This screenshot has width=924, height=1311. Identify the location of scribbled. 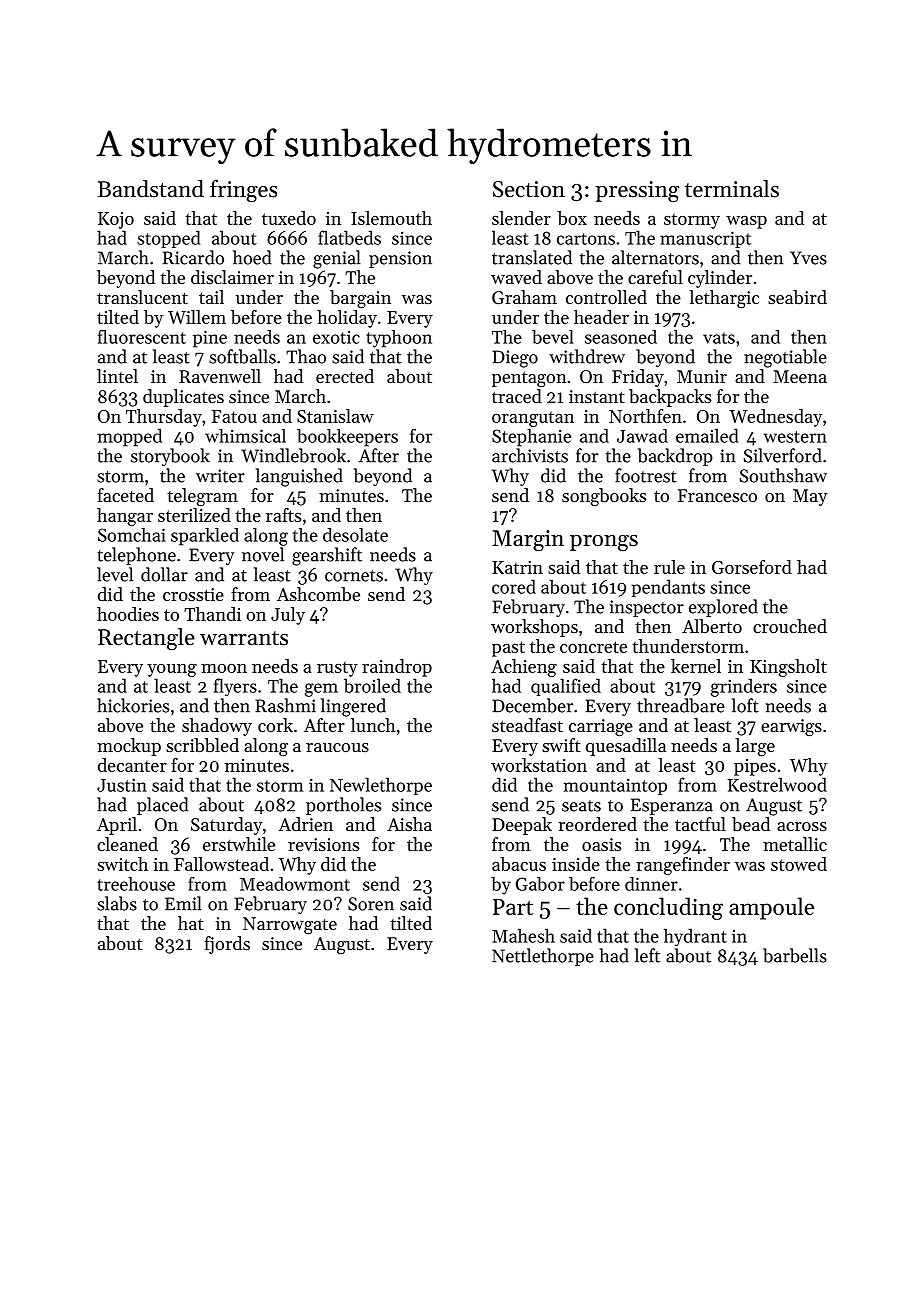
(202, 745).
